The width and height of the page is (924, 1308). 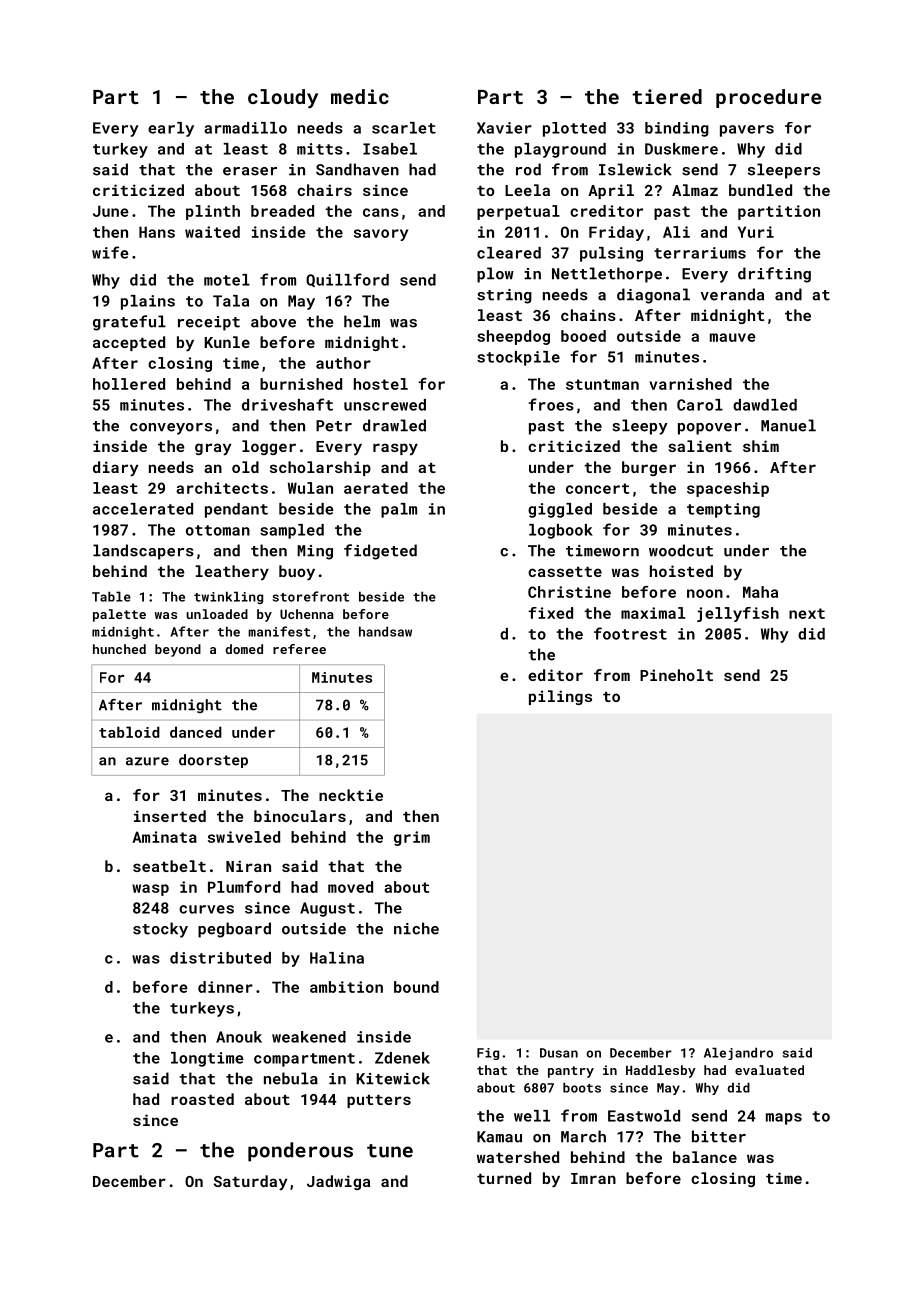 I want to click on tabloid, so click(x=129, y=732).
